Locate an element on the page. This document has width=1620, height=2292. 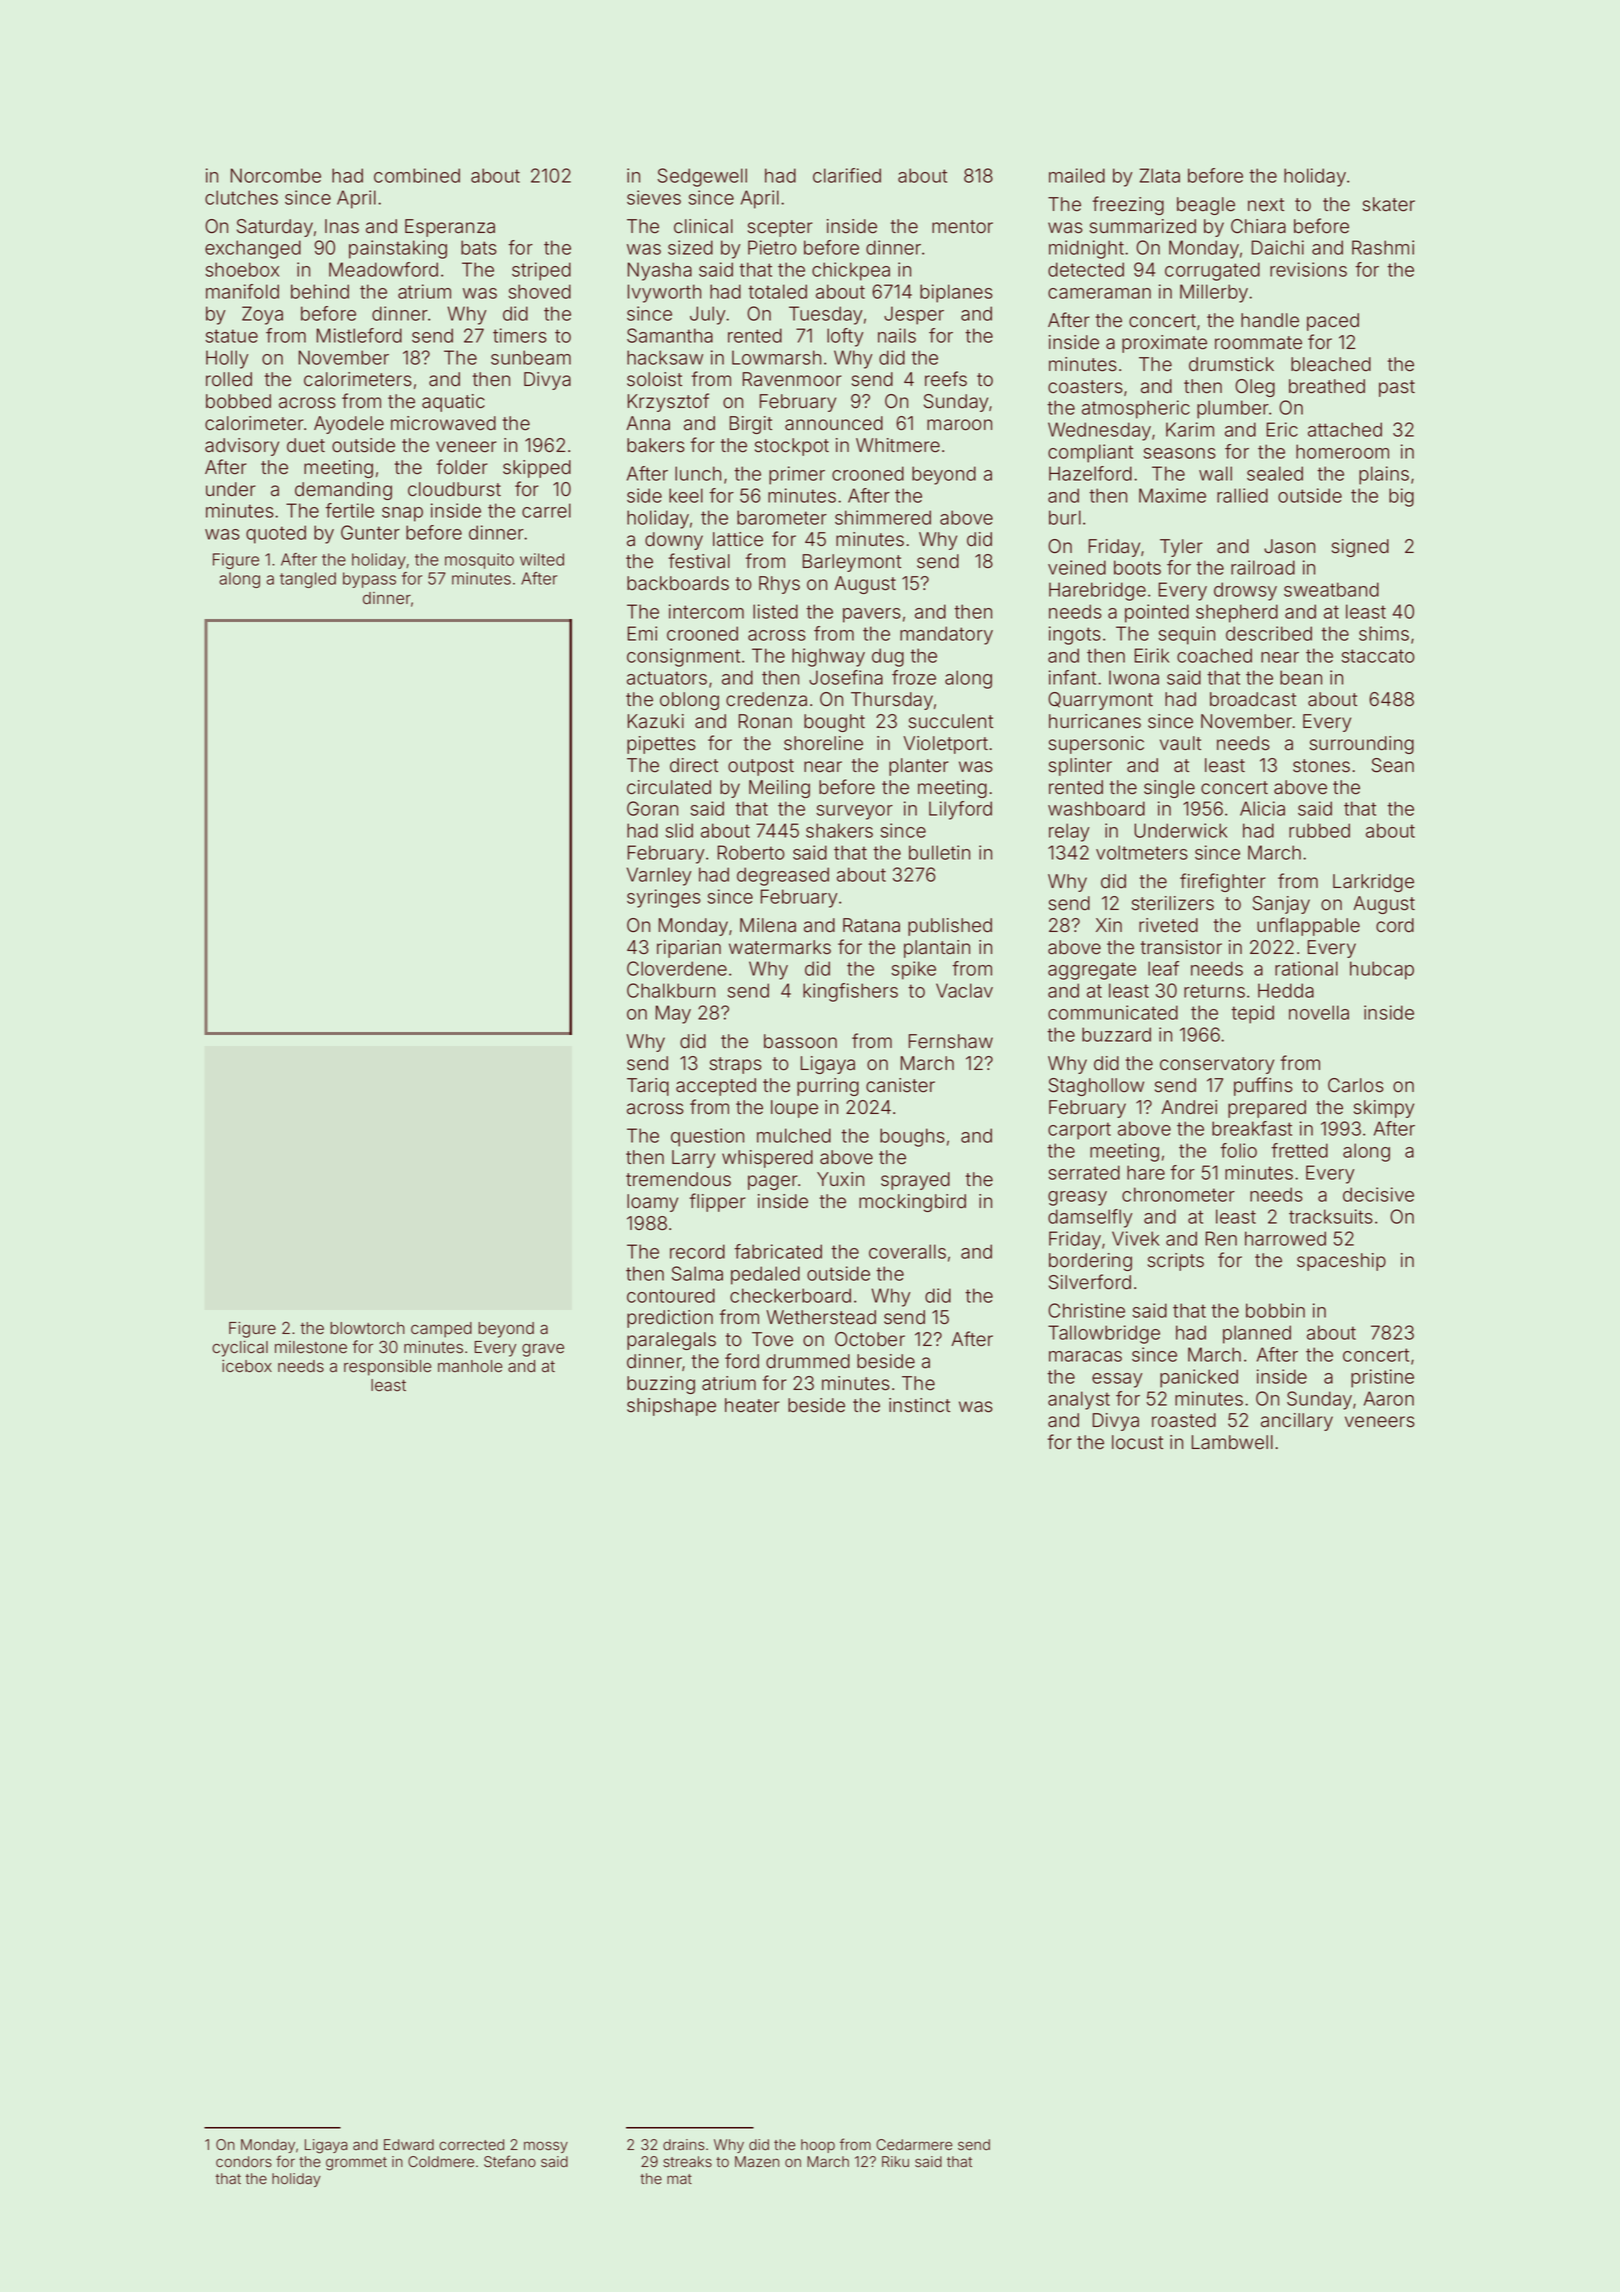
Cedarmere is located at coordinates (914, 2145).
